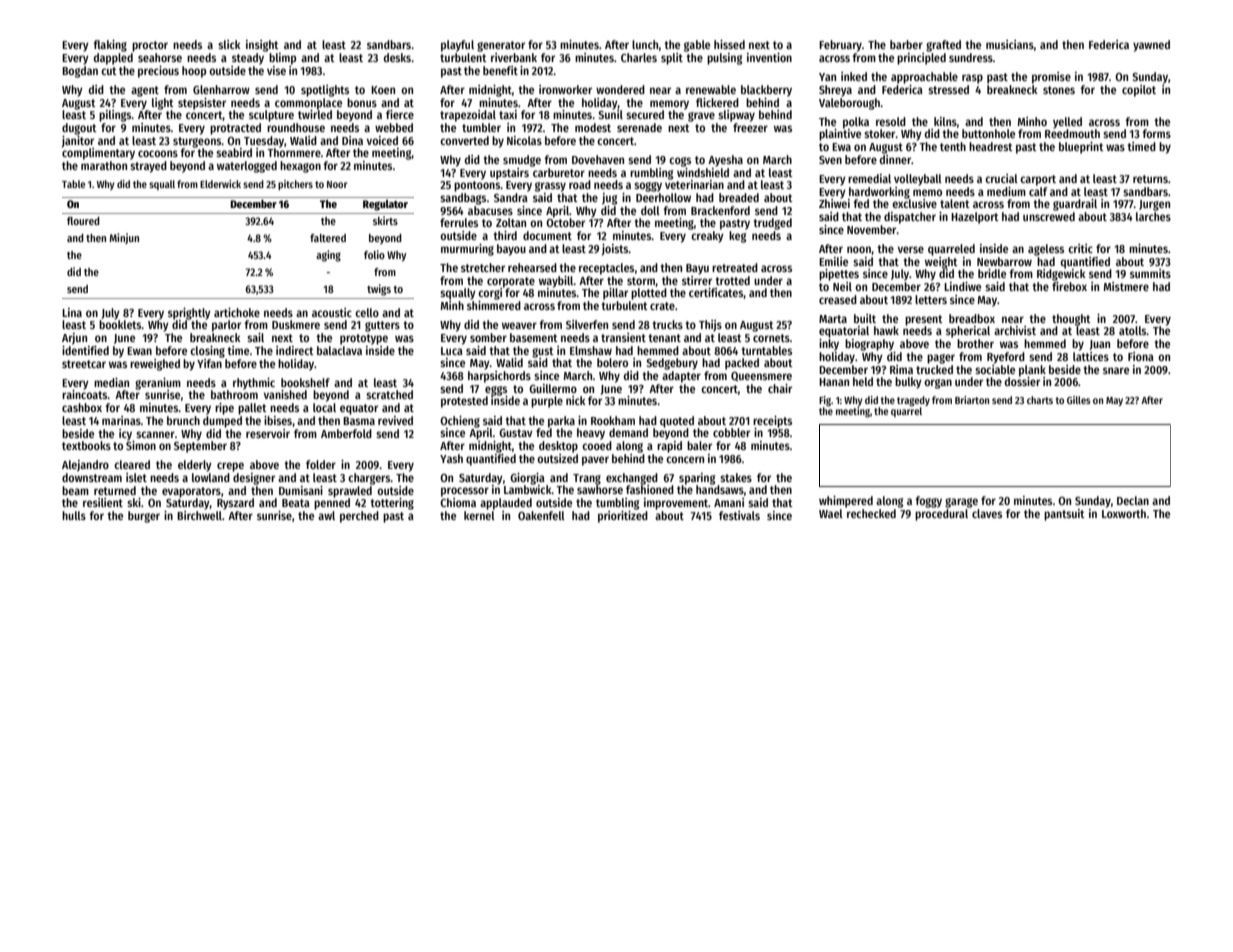 This screenshot has height=952, width=1233. What do you see at coordinates (457, 46) in the screenshot?
I see `playful` at bounding box center [457, 46].
